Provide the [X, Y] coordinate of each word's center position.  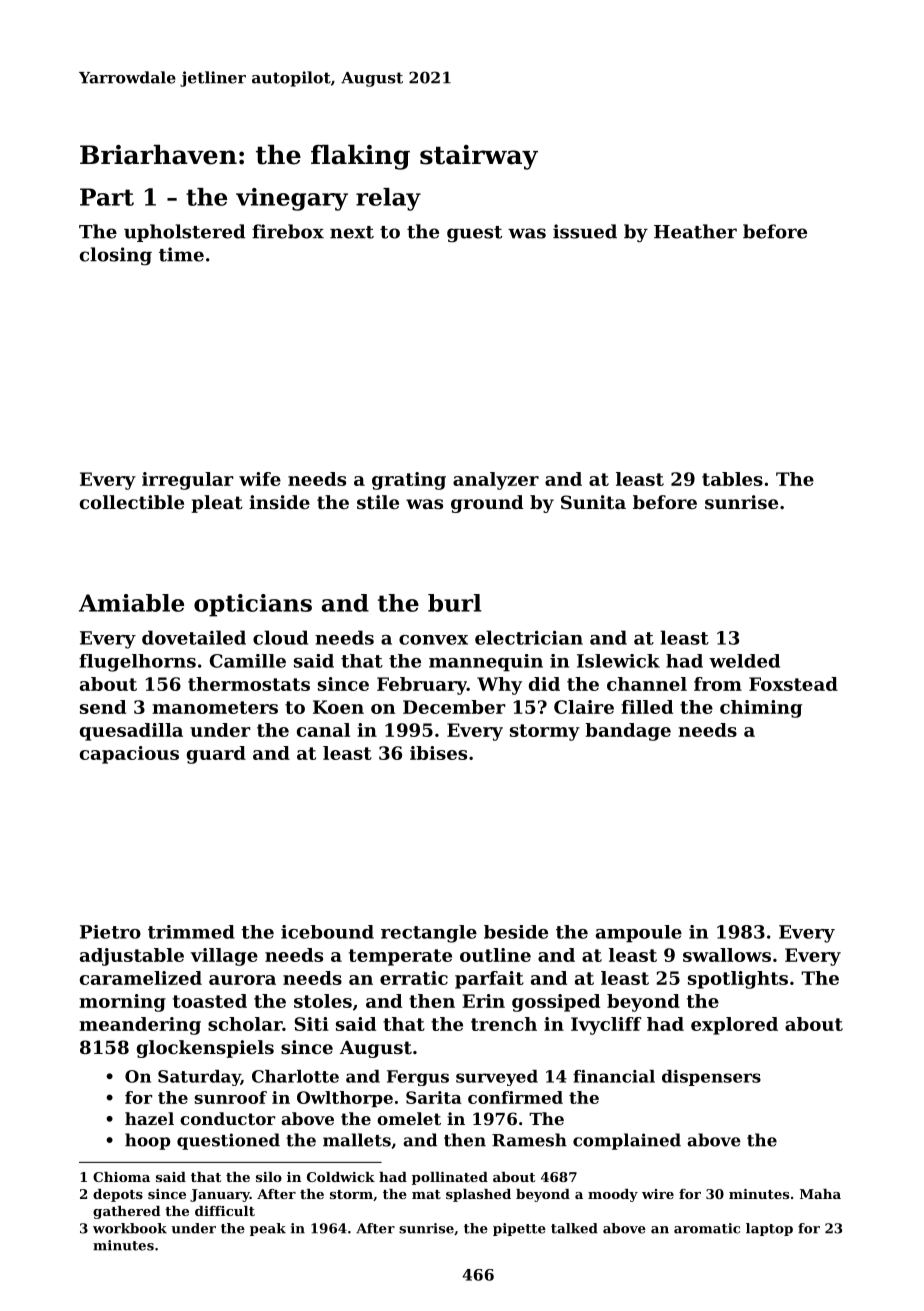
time [181, 254]
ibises [438, 753]
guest [474, 234]
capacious [129, 755]
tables [732, 479]
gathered [127, 1212]
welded [744, 661]
